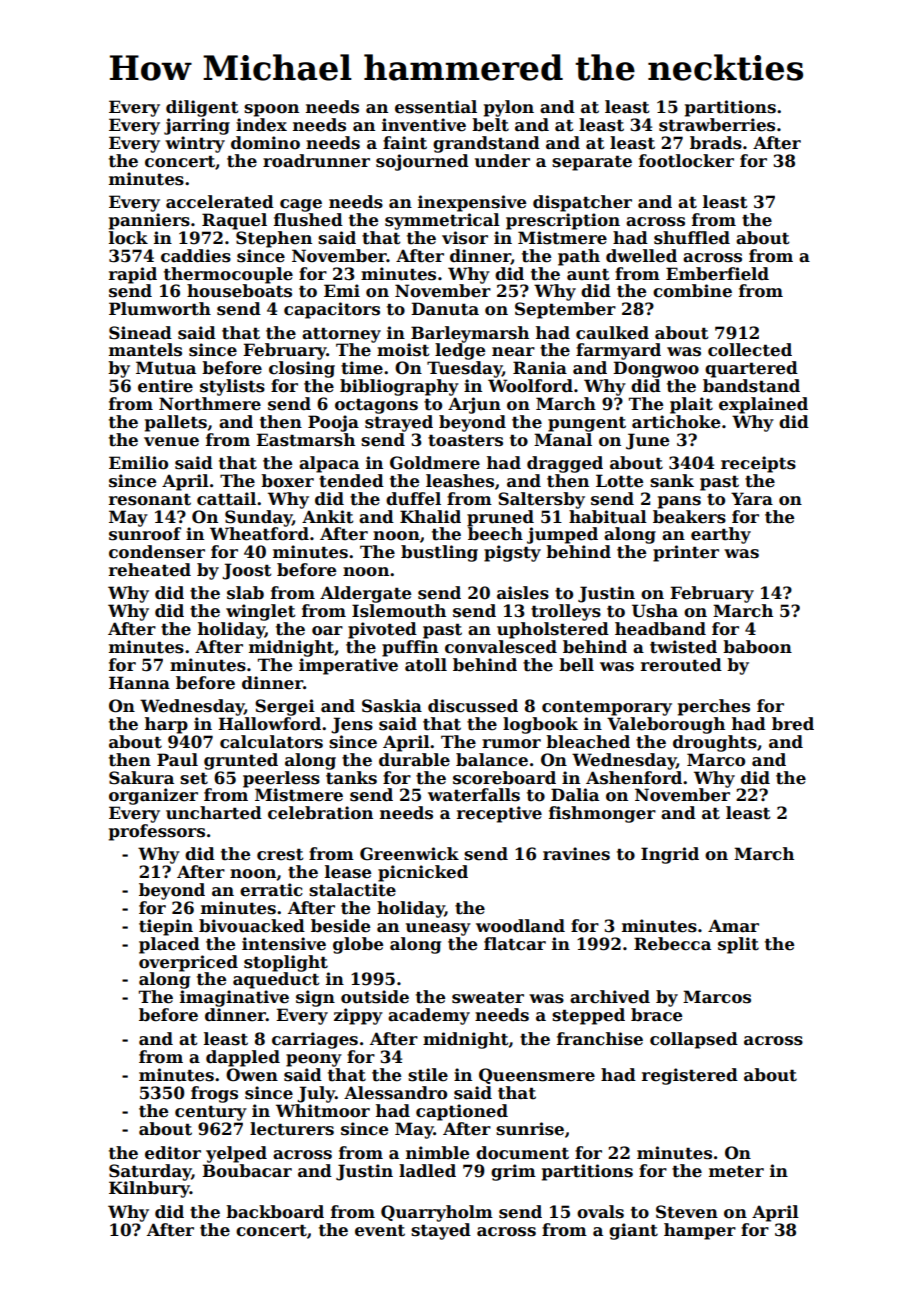 This screenshot has width=924, height=1308. What do you see at coordinates (716, 143) in the screenshot?
I see `brads` at bounding box center [716, 143].
